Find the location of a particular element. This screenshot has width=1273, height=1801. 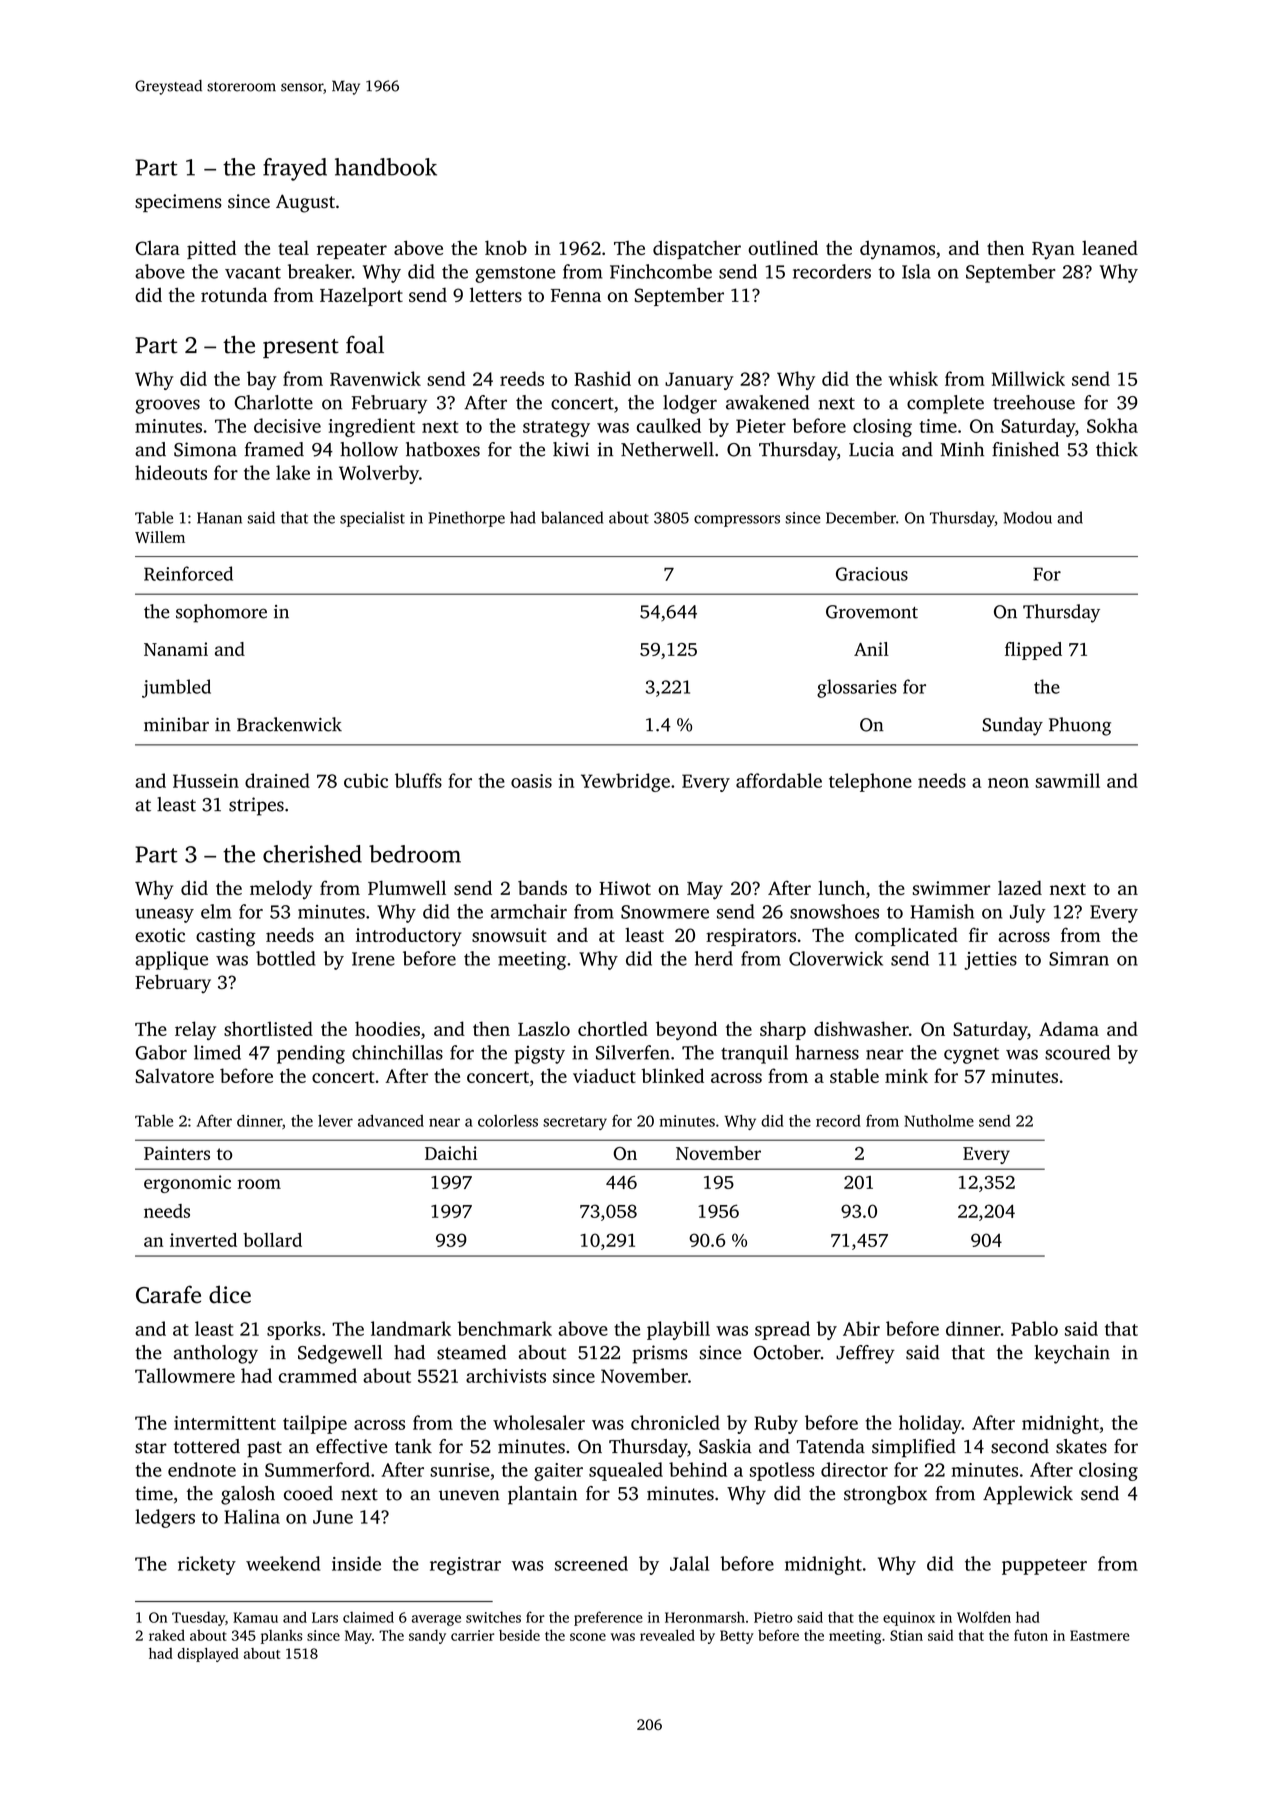

bands is located at coordinates (542, 887).
